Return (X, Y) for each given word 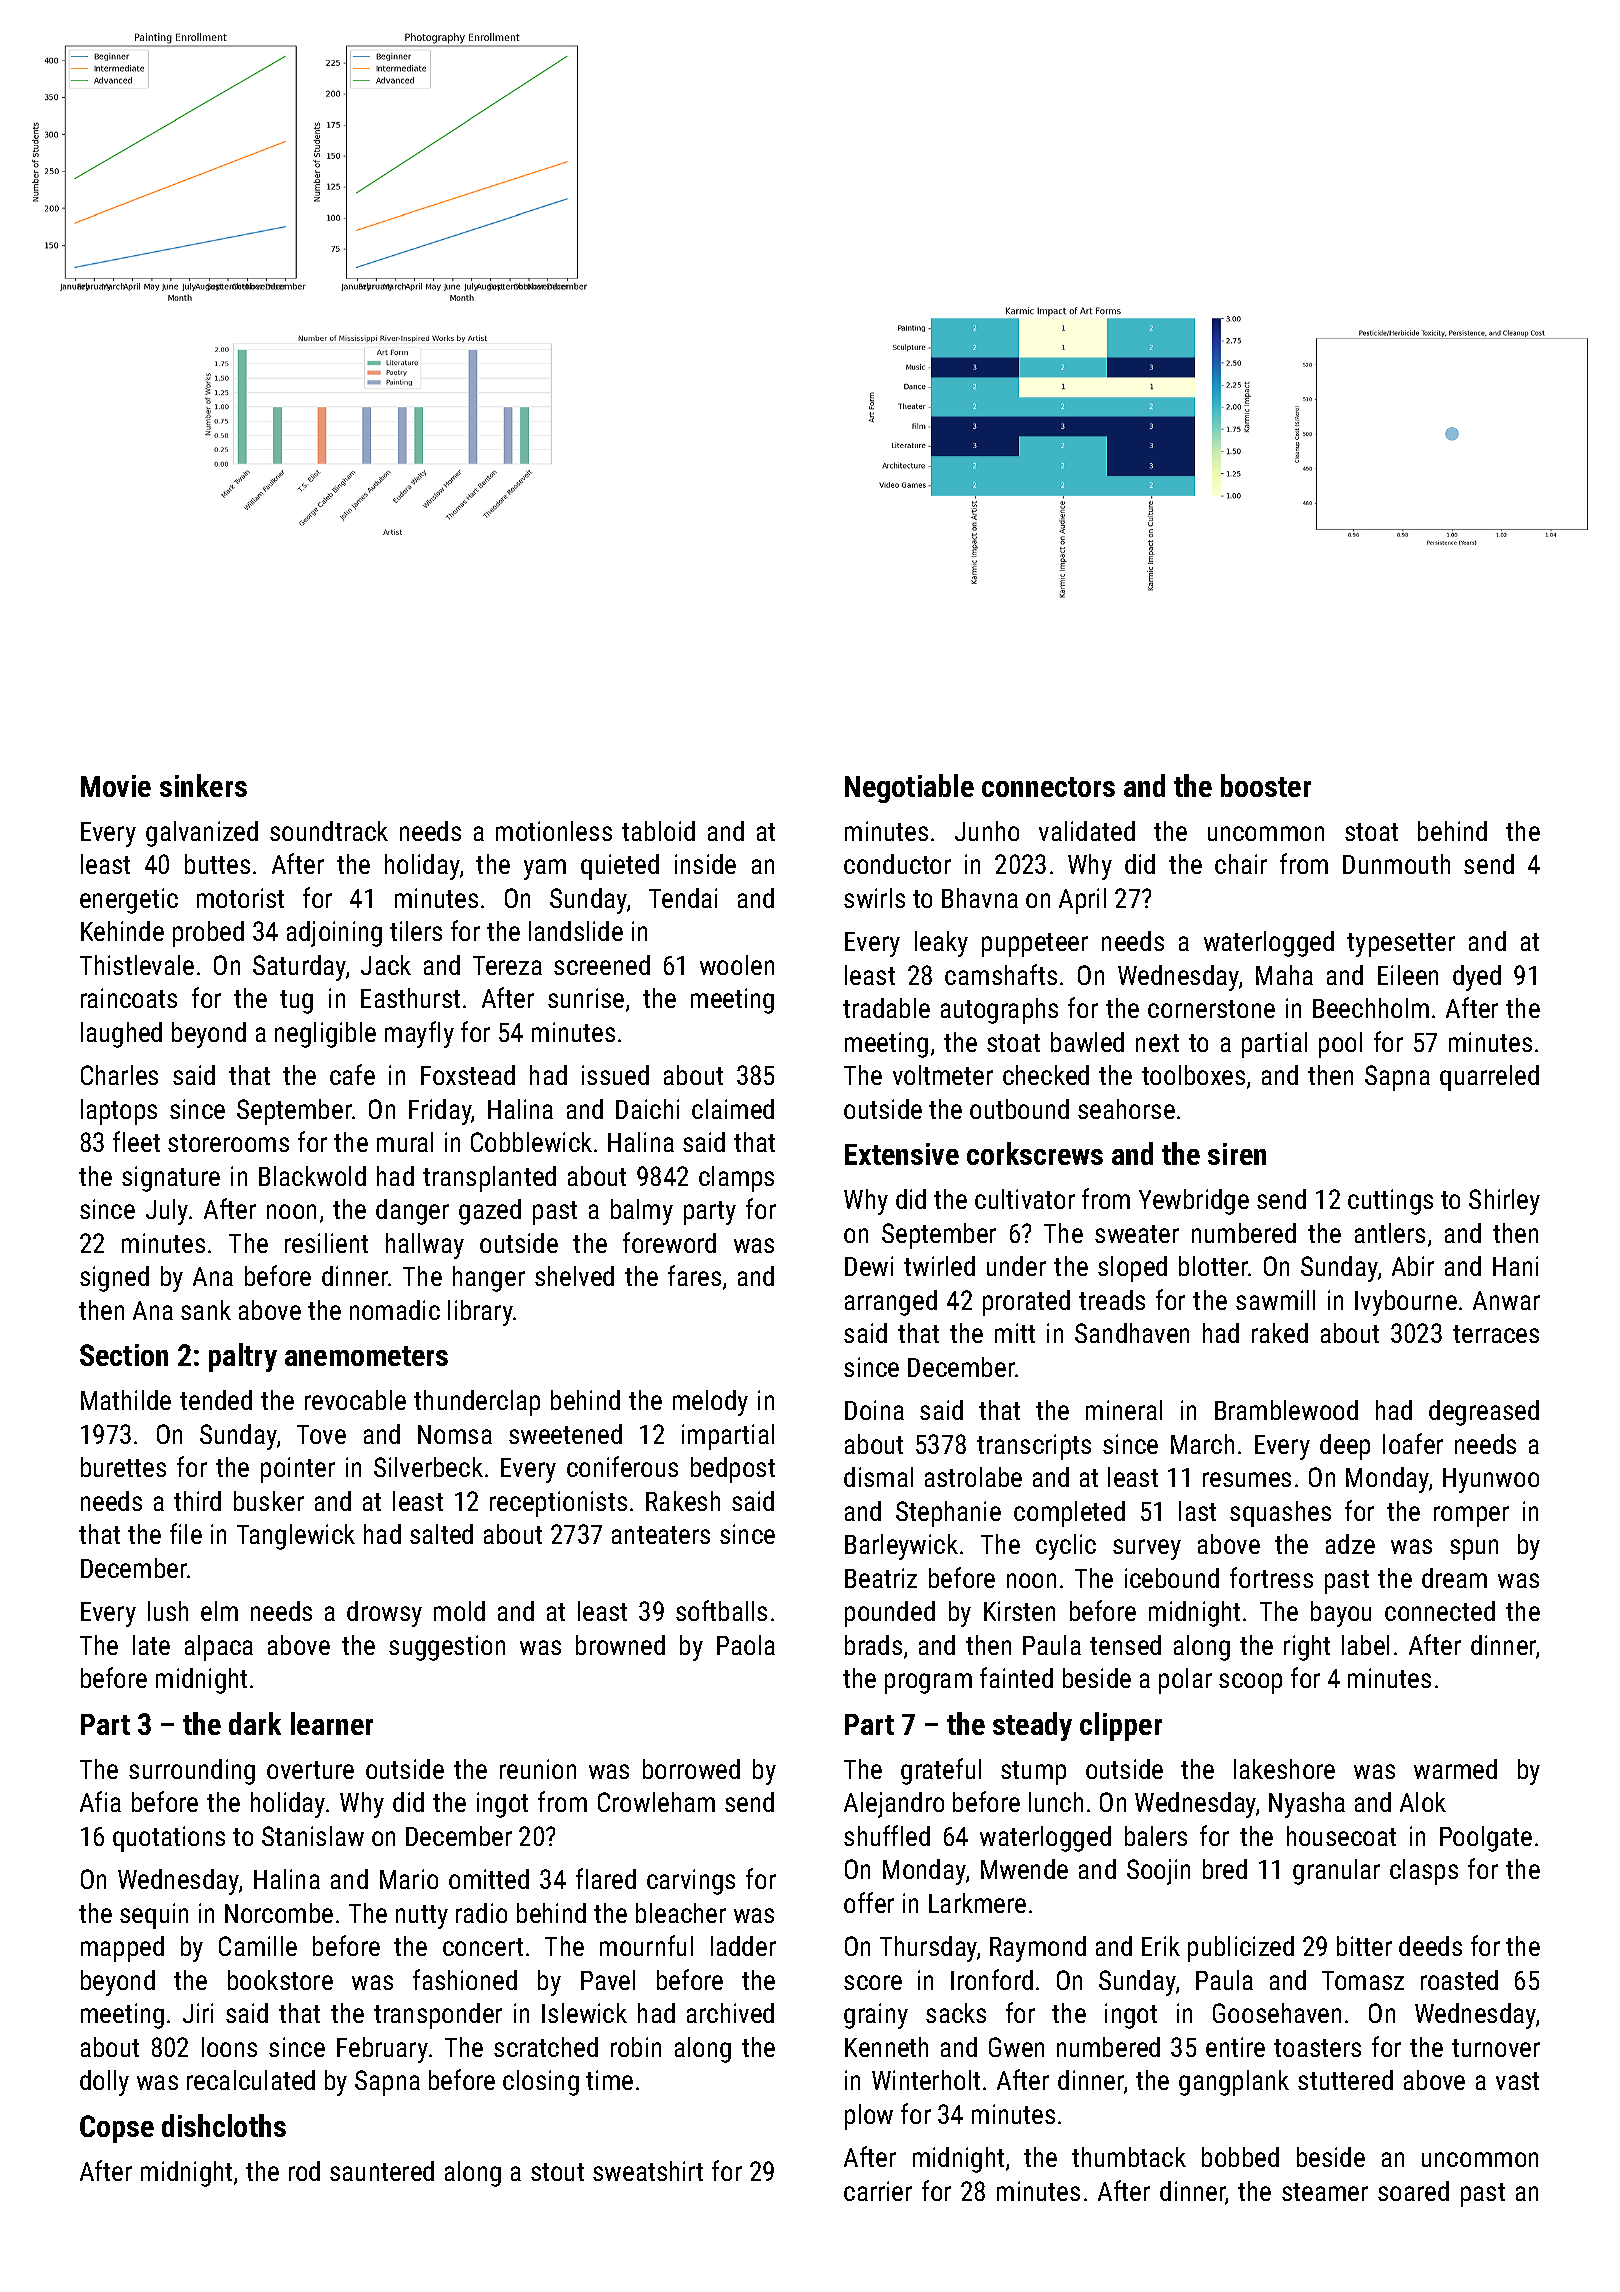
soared (1413, 2191)
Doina (874, 1410)
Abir (1413, 1266)
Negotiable (909, 788)
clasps (1424, 1872)
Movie (116, 786)
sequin (154, 1916)
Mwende (1024, 1869)
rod (304, 2171)
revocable (355, 1400)
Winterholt (926, 2080)
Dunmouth (1396, 864)
